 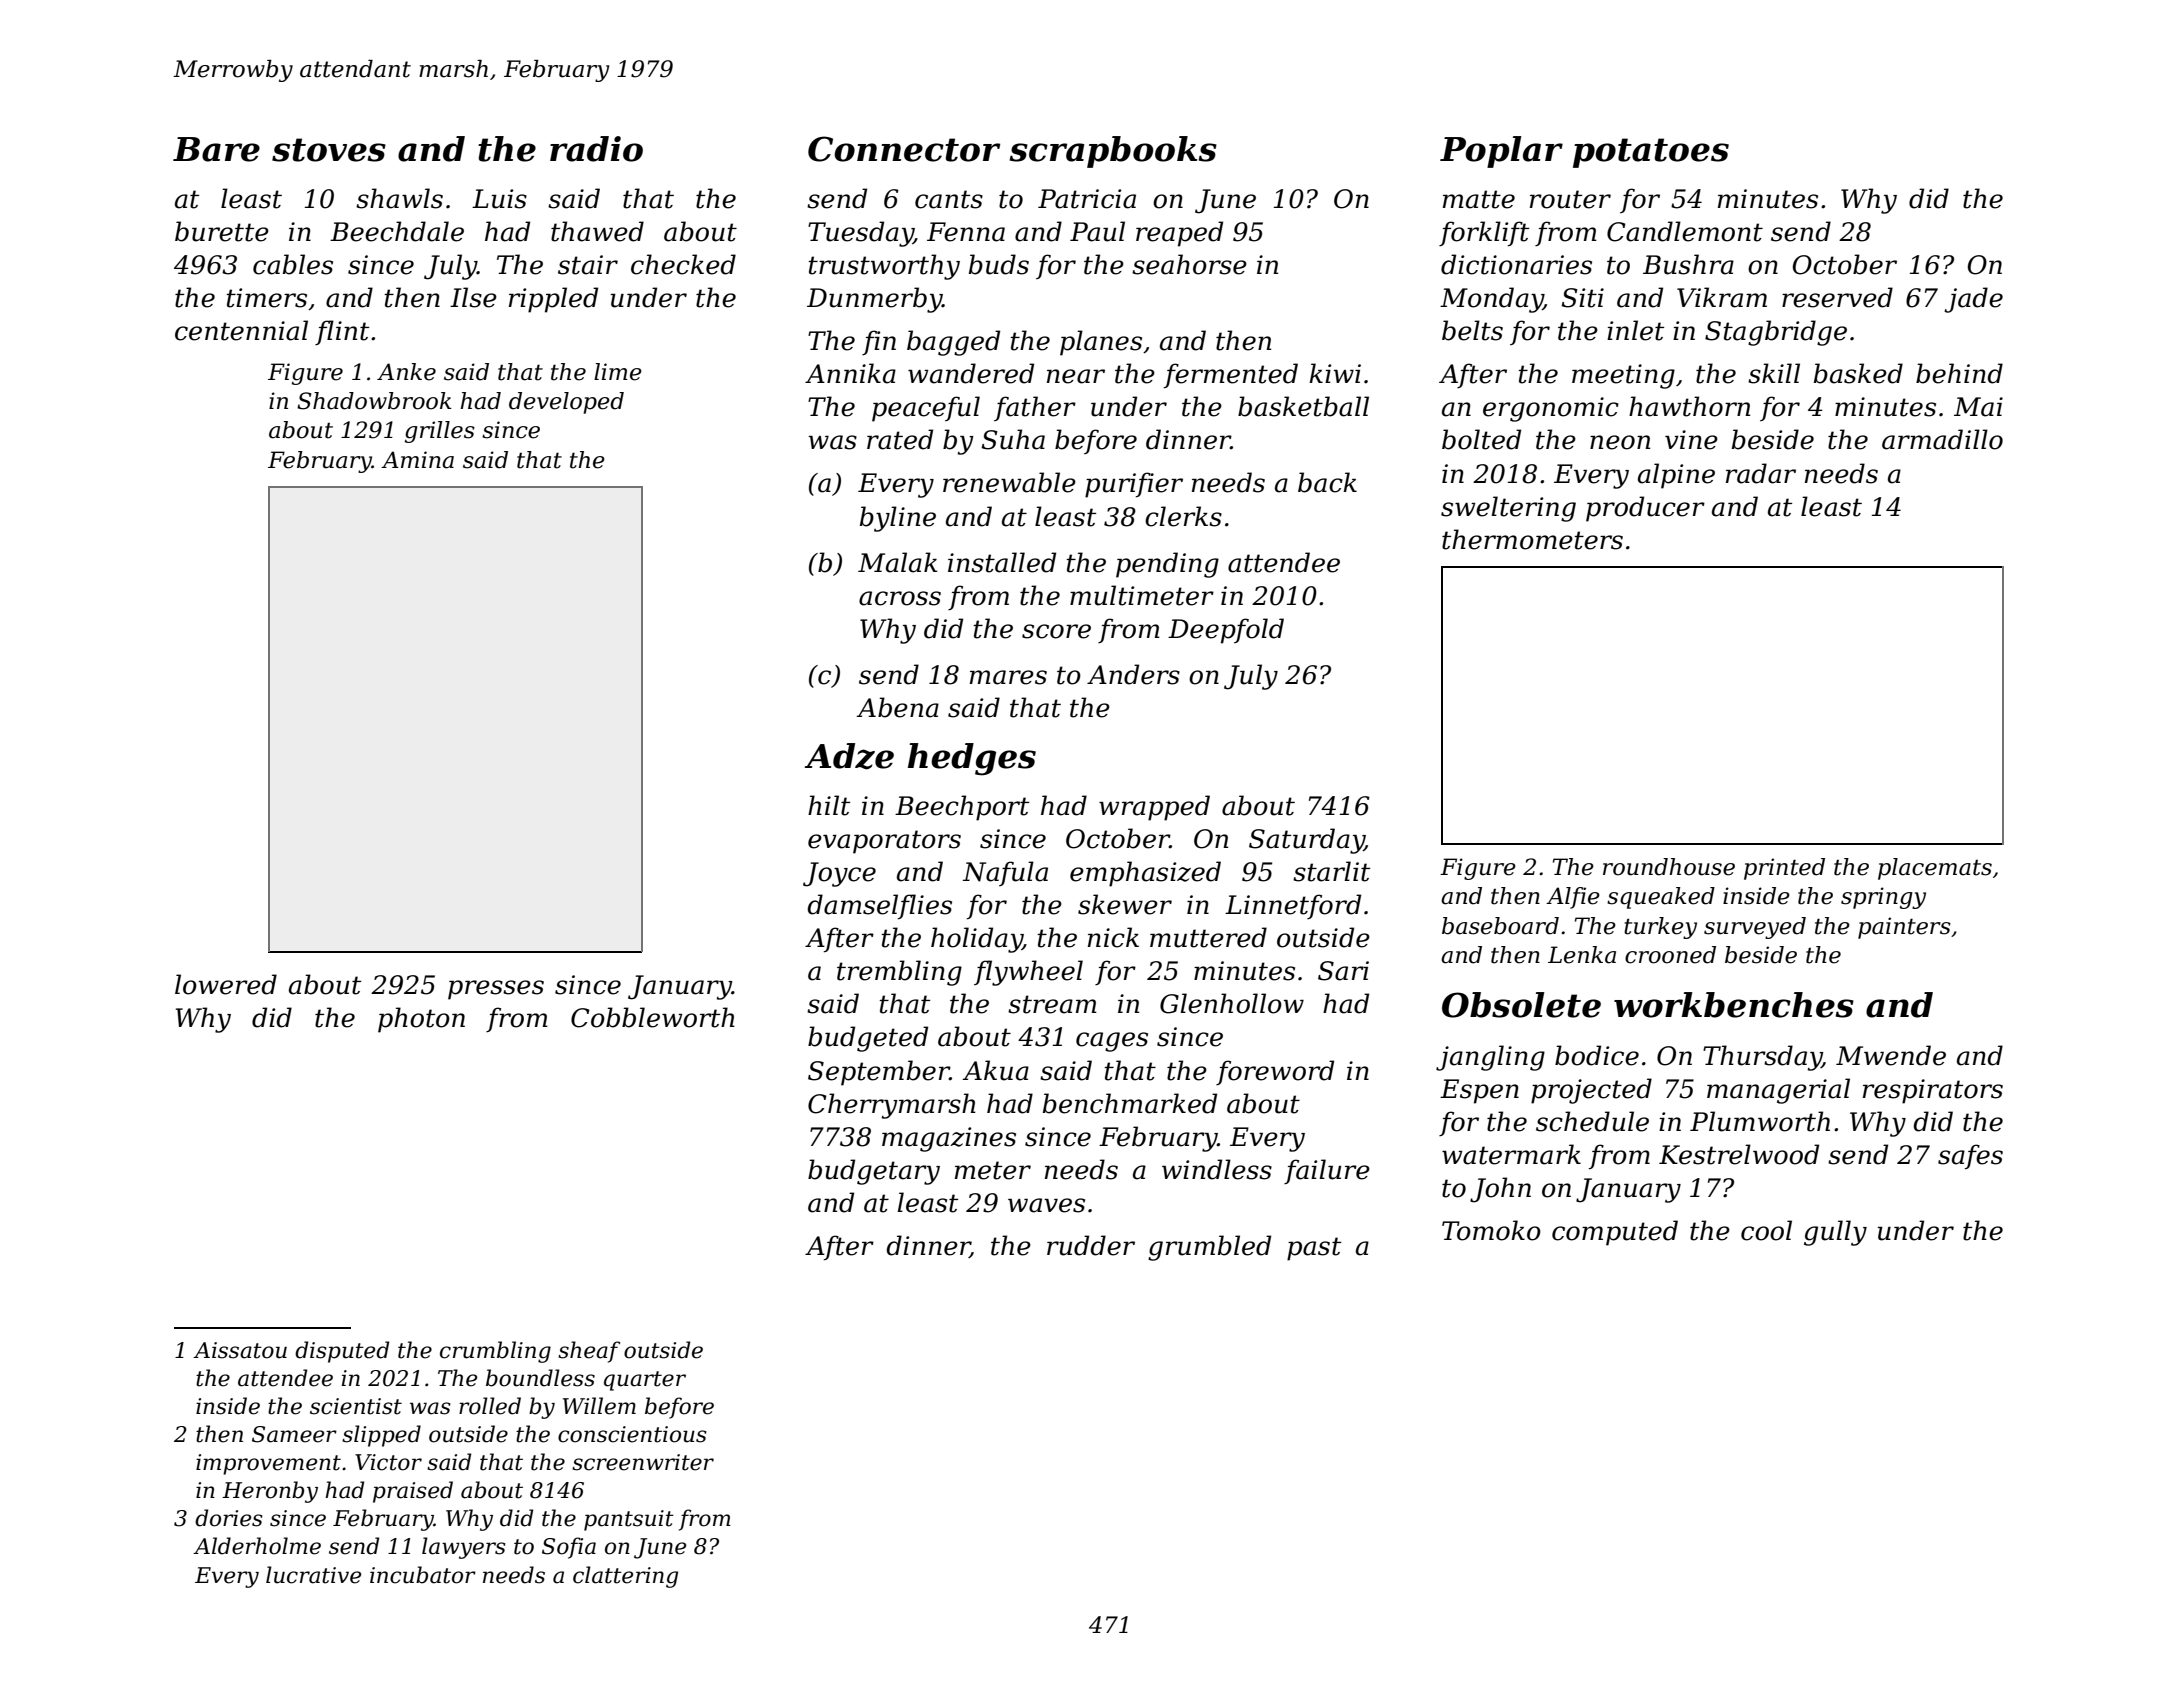 I want to click on armadillo, so click(x=1942, y=439).
